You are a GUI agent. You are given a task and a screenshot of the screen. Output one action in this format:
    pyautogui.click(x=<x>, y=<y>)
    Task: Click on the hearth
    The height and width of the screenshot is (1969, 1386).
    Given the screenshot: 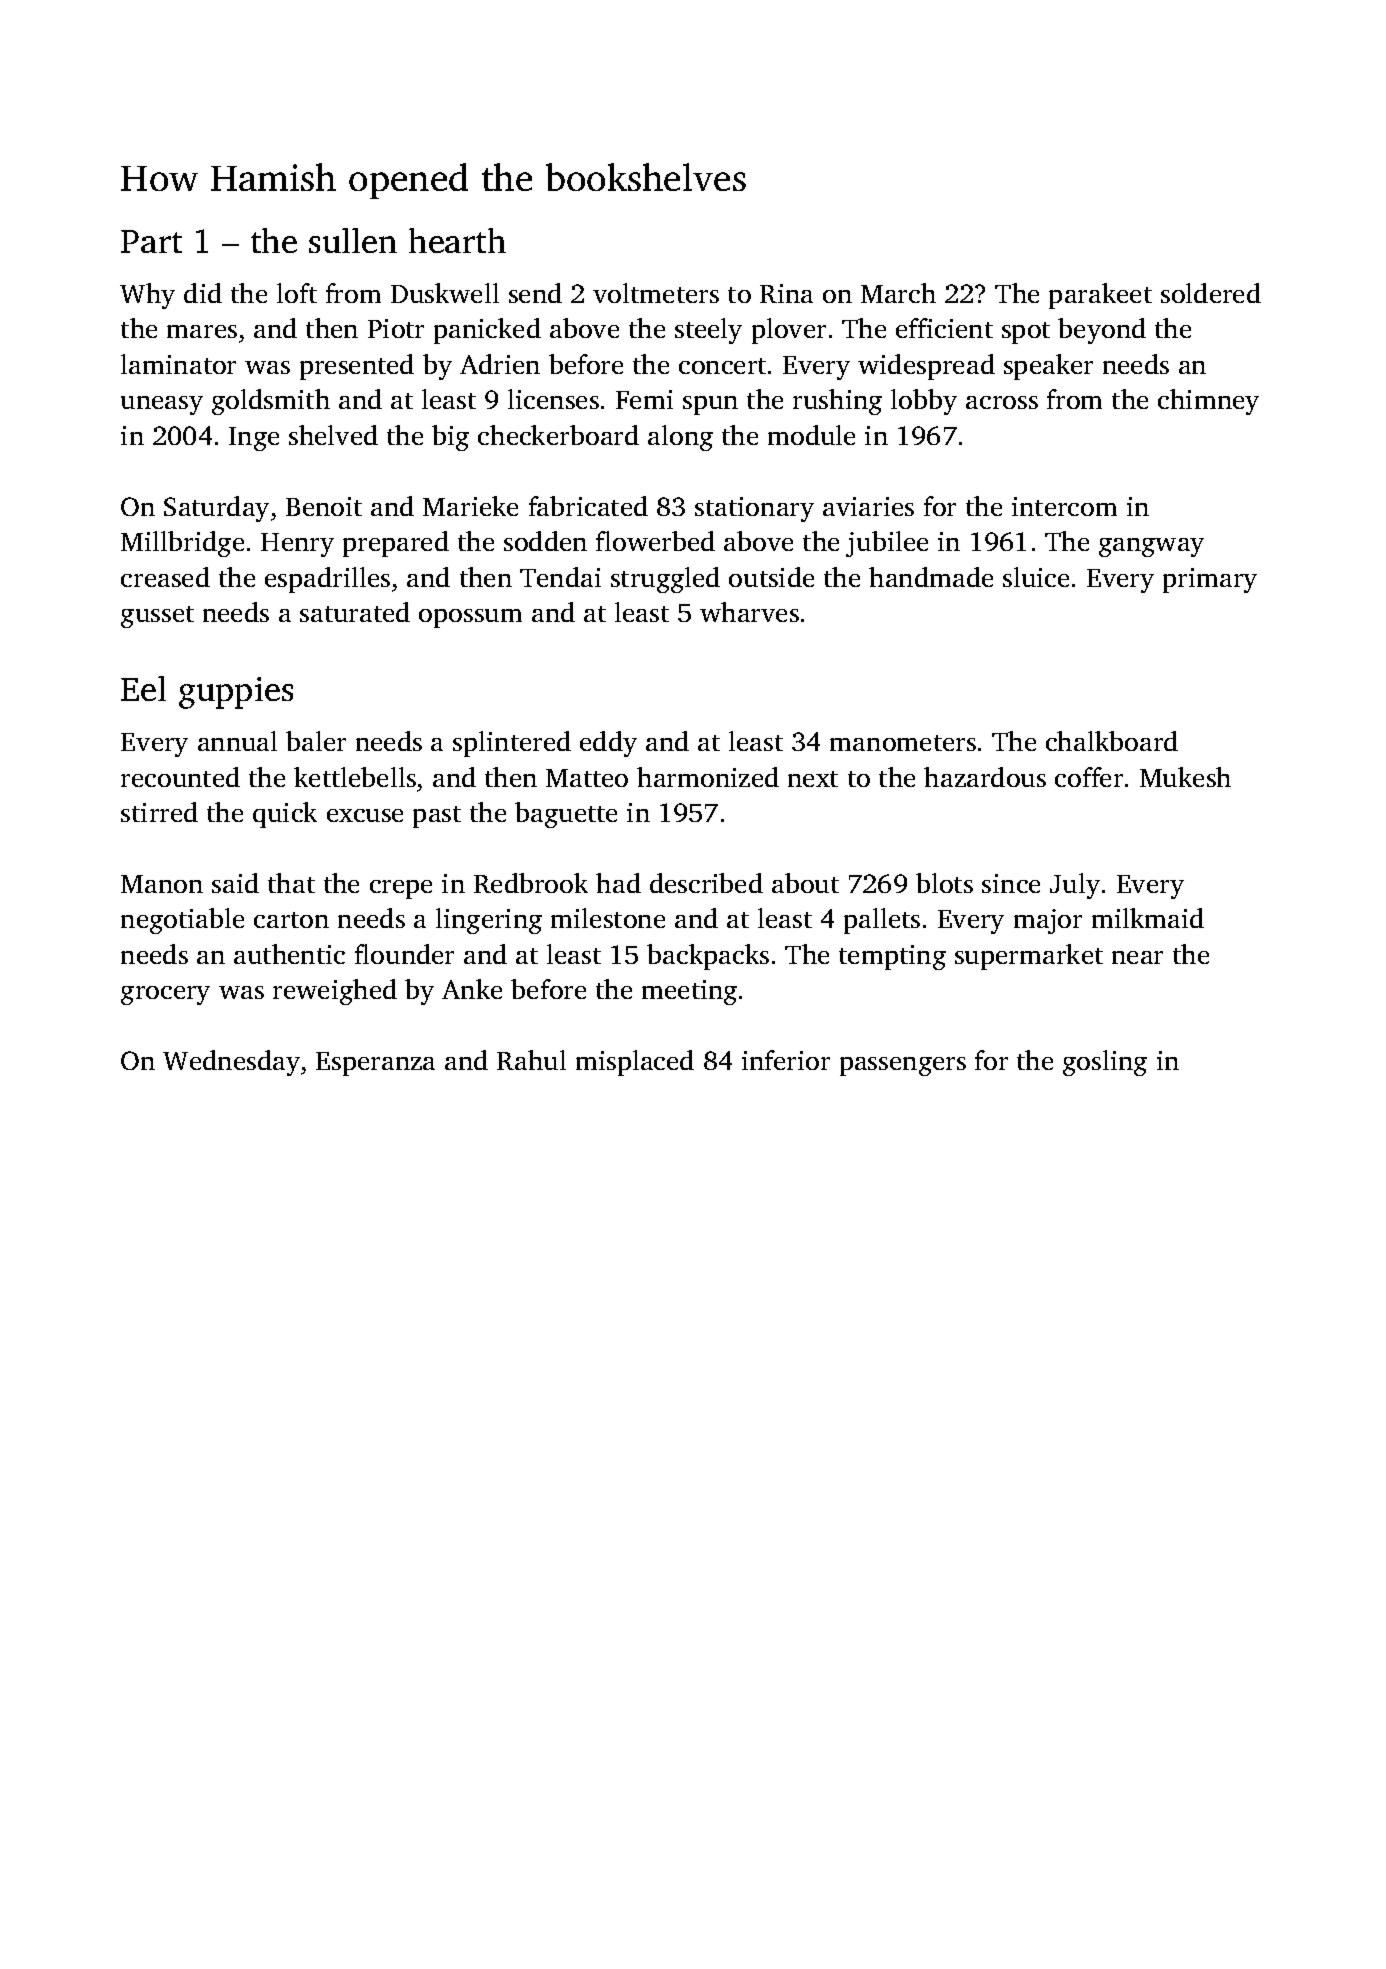 What is the action you would take?
    pyautogui.click(x=457, y=240)
